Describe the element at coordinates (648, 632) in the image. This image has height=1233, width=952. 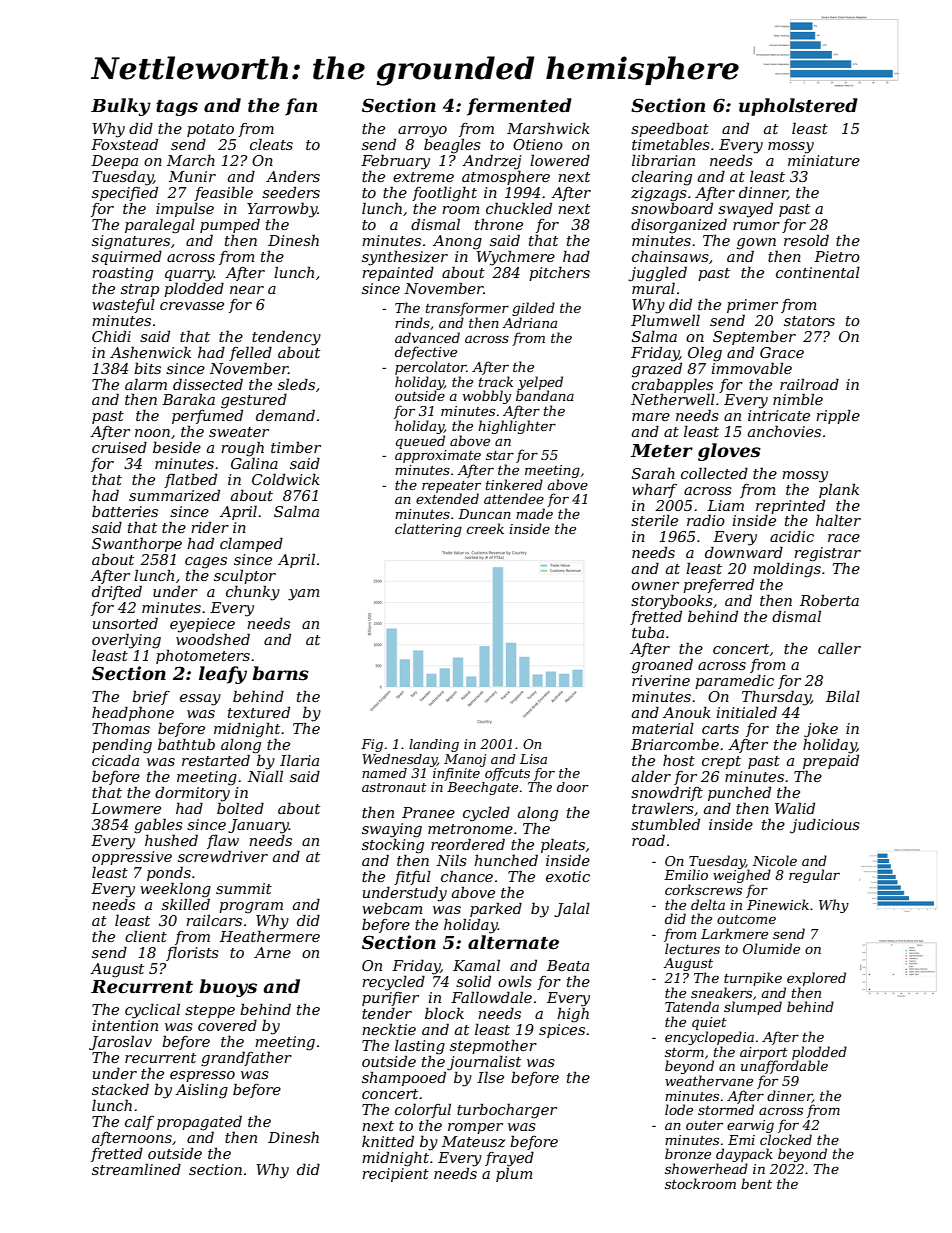
I see `tuba` at that location.
